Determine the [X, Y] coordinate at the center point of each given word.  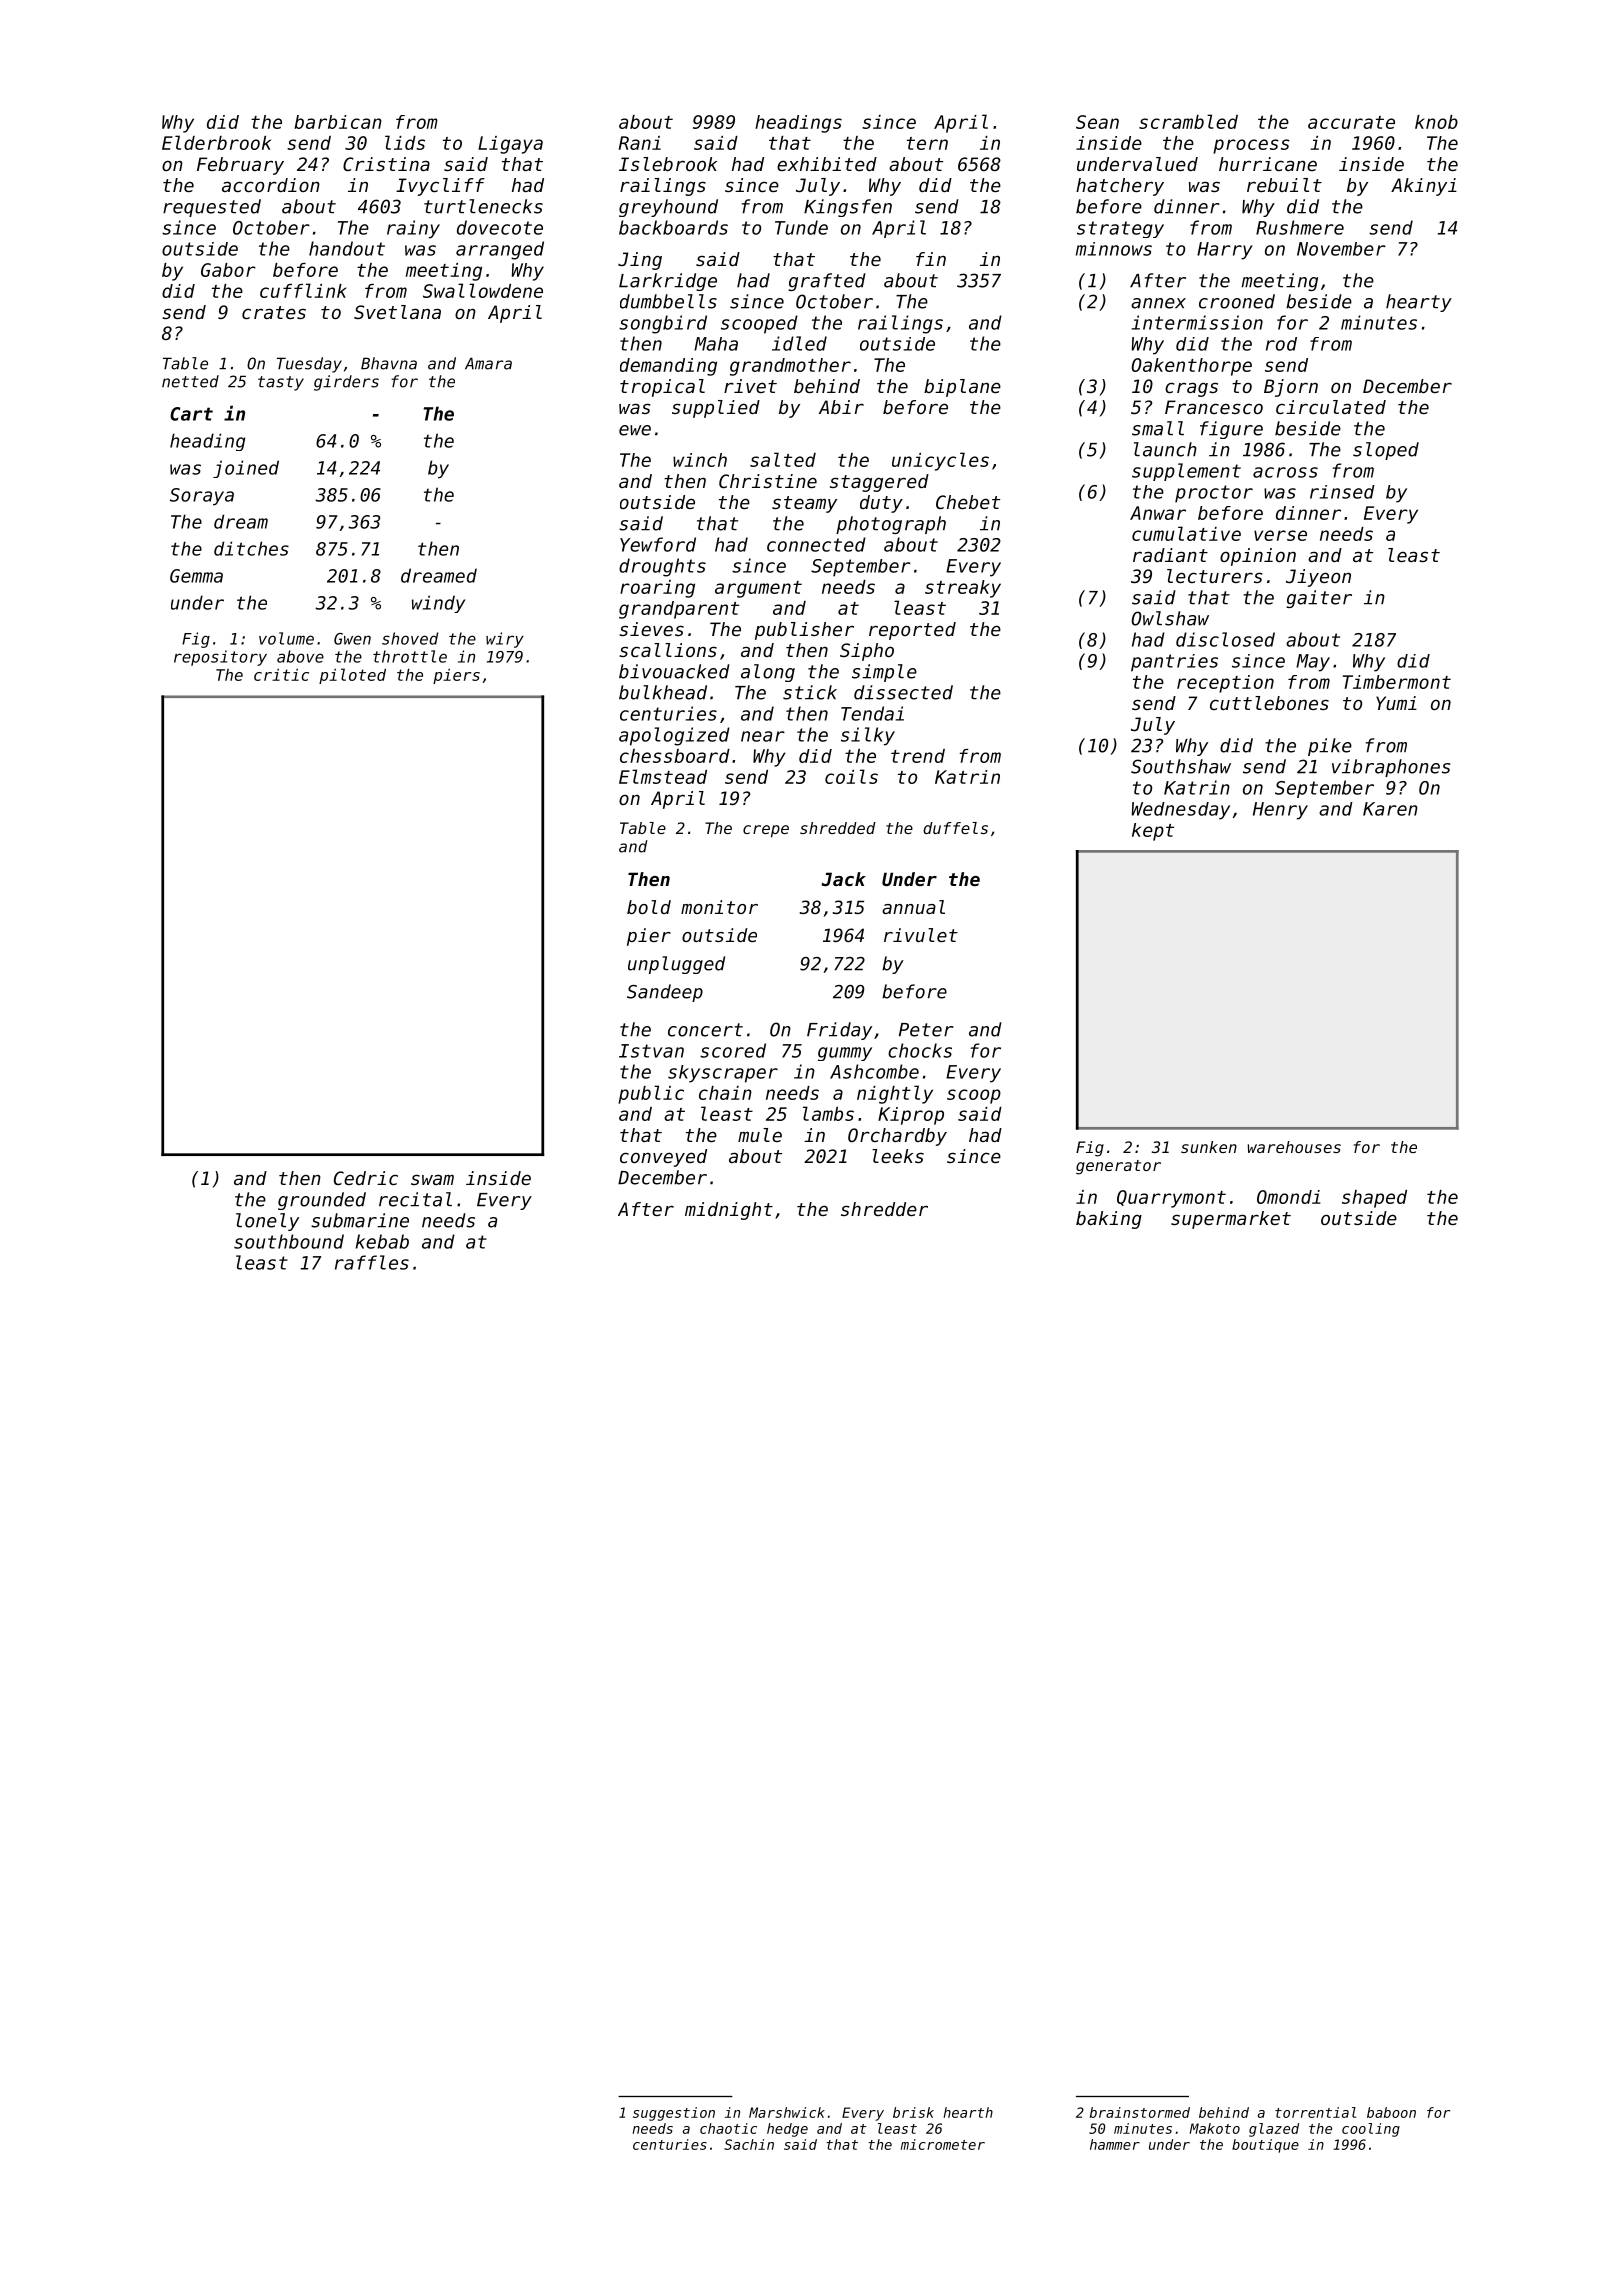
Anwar [1158, 513]
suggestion [674, 2114]
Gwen [352, 639]
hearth [968, 2112]
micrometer [943, 2144]
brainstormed [1140, 2112]
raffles [372, 1262]
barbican [338, 122]
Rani [640, 143]
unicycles [940, 461]
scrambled [1188, 121]
